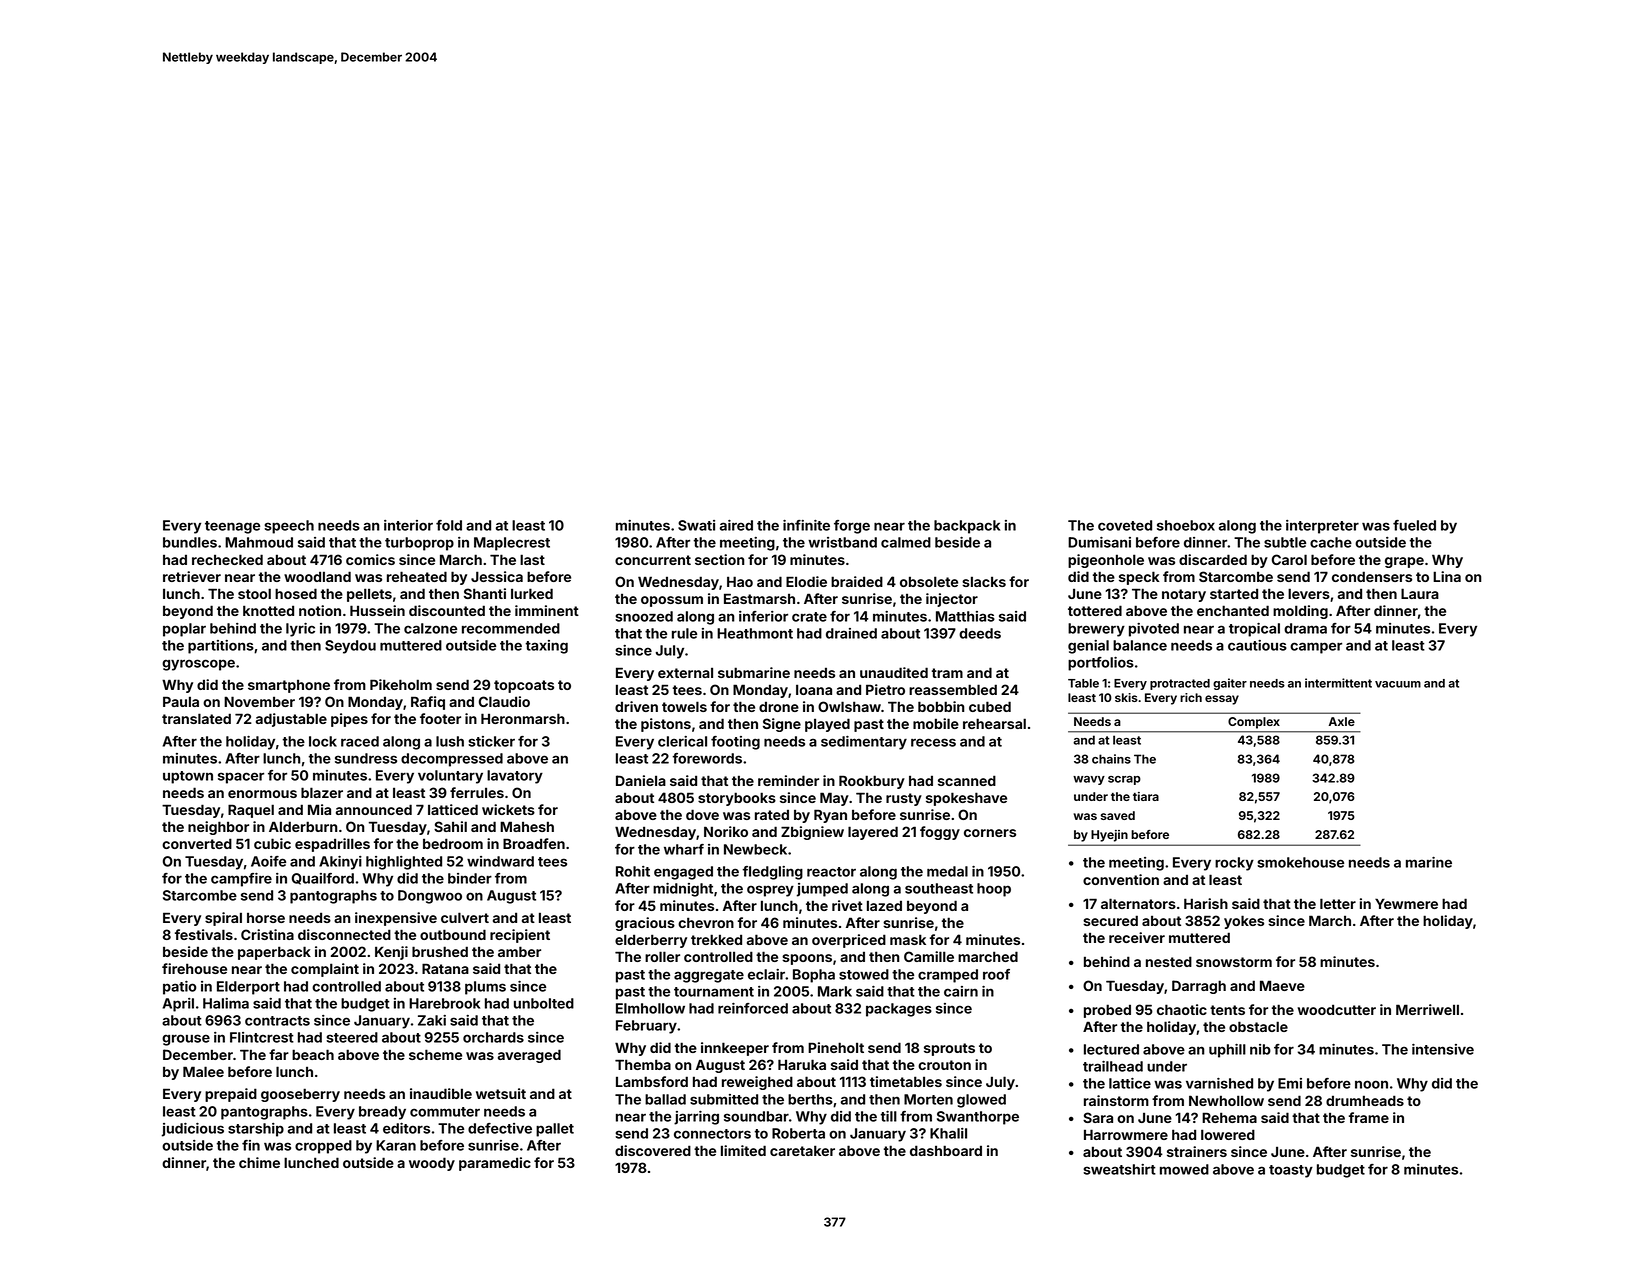  What do you see at coordinates (495, 1164) in the screenshot?
I see `paramedic` at bounding box center [495, 1164].
